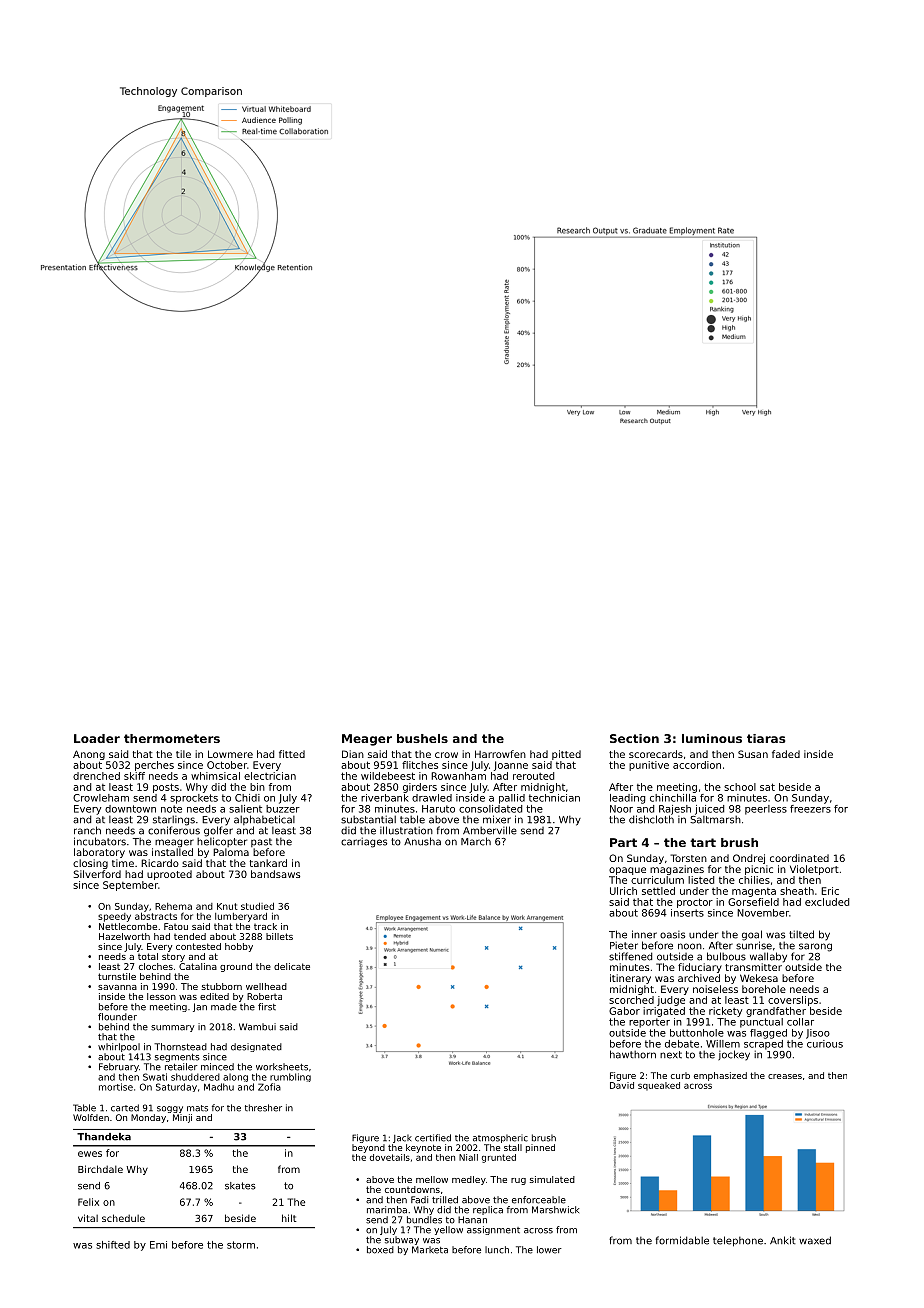 The width and height of the screenshot is (924, 1308). Describe the element at coordinates (782, 1240) in the screenshot. I see `Ankit` at that location.
